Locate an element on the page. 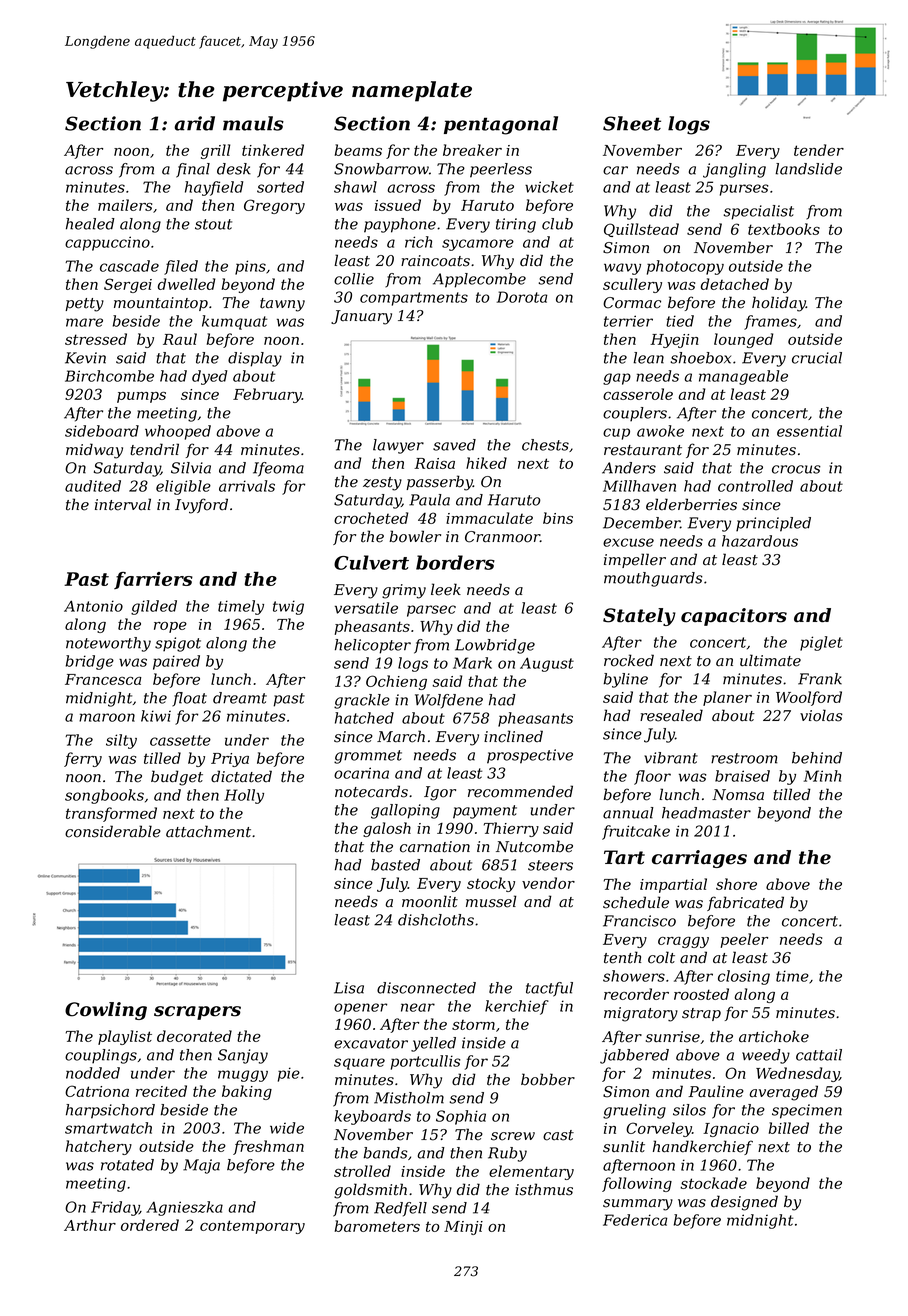 The image size is (908, 1316). payment is located at coordinates (485, 812).
